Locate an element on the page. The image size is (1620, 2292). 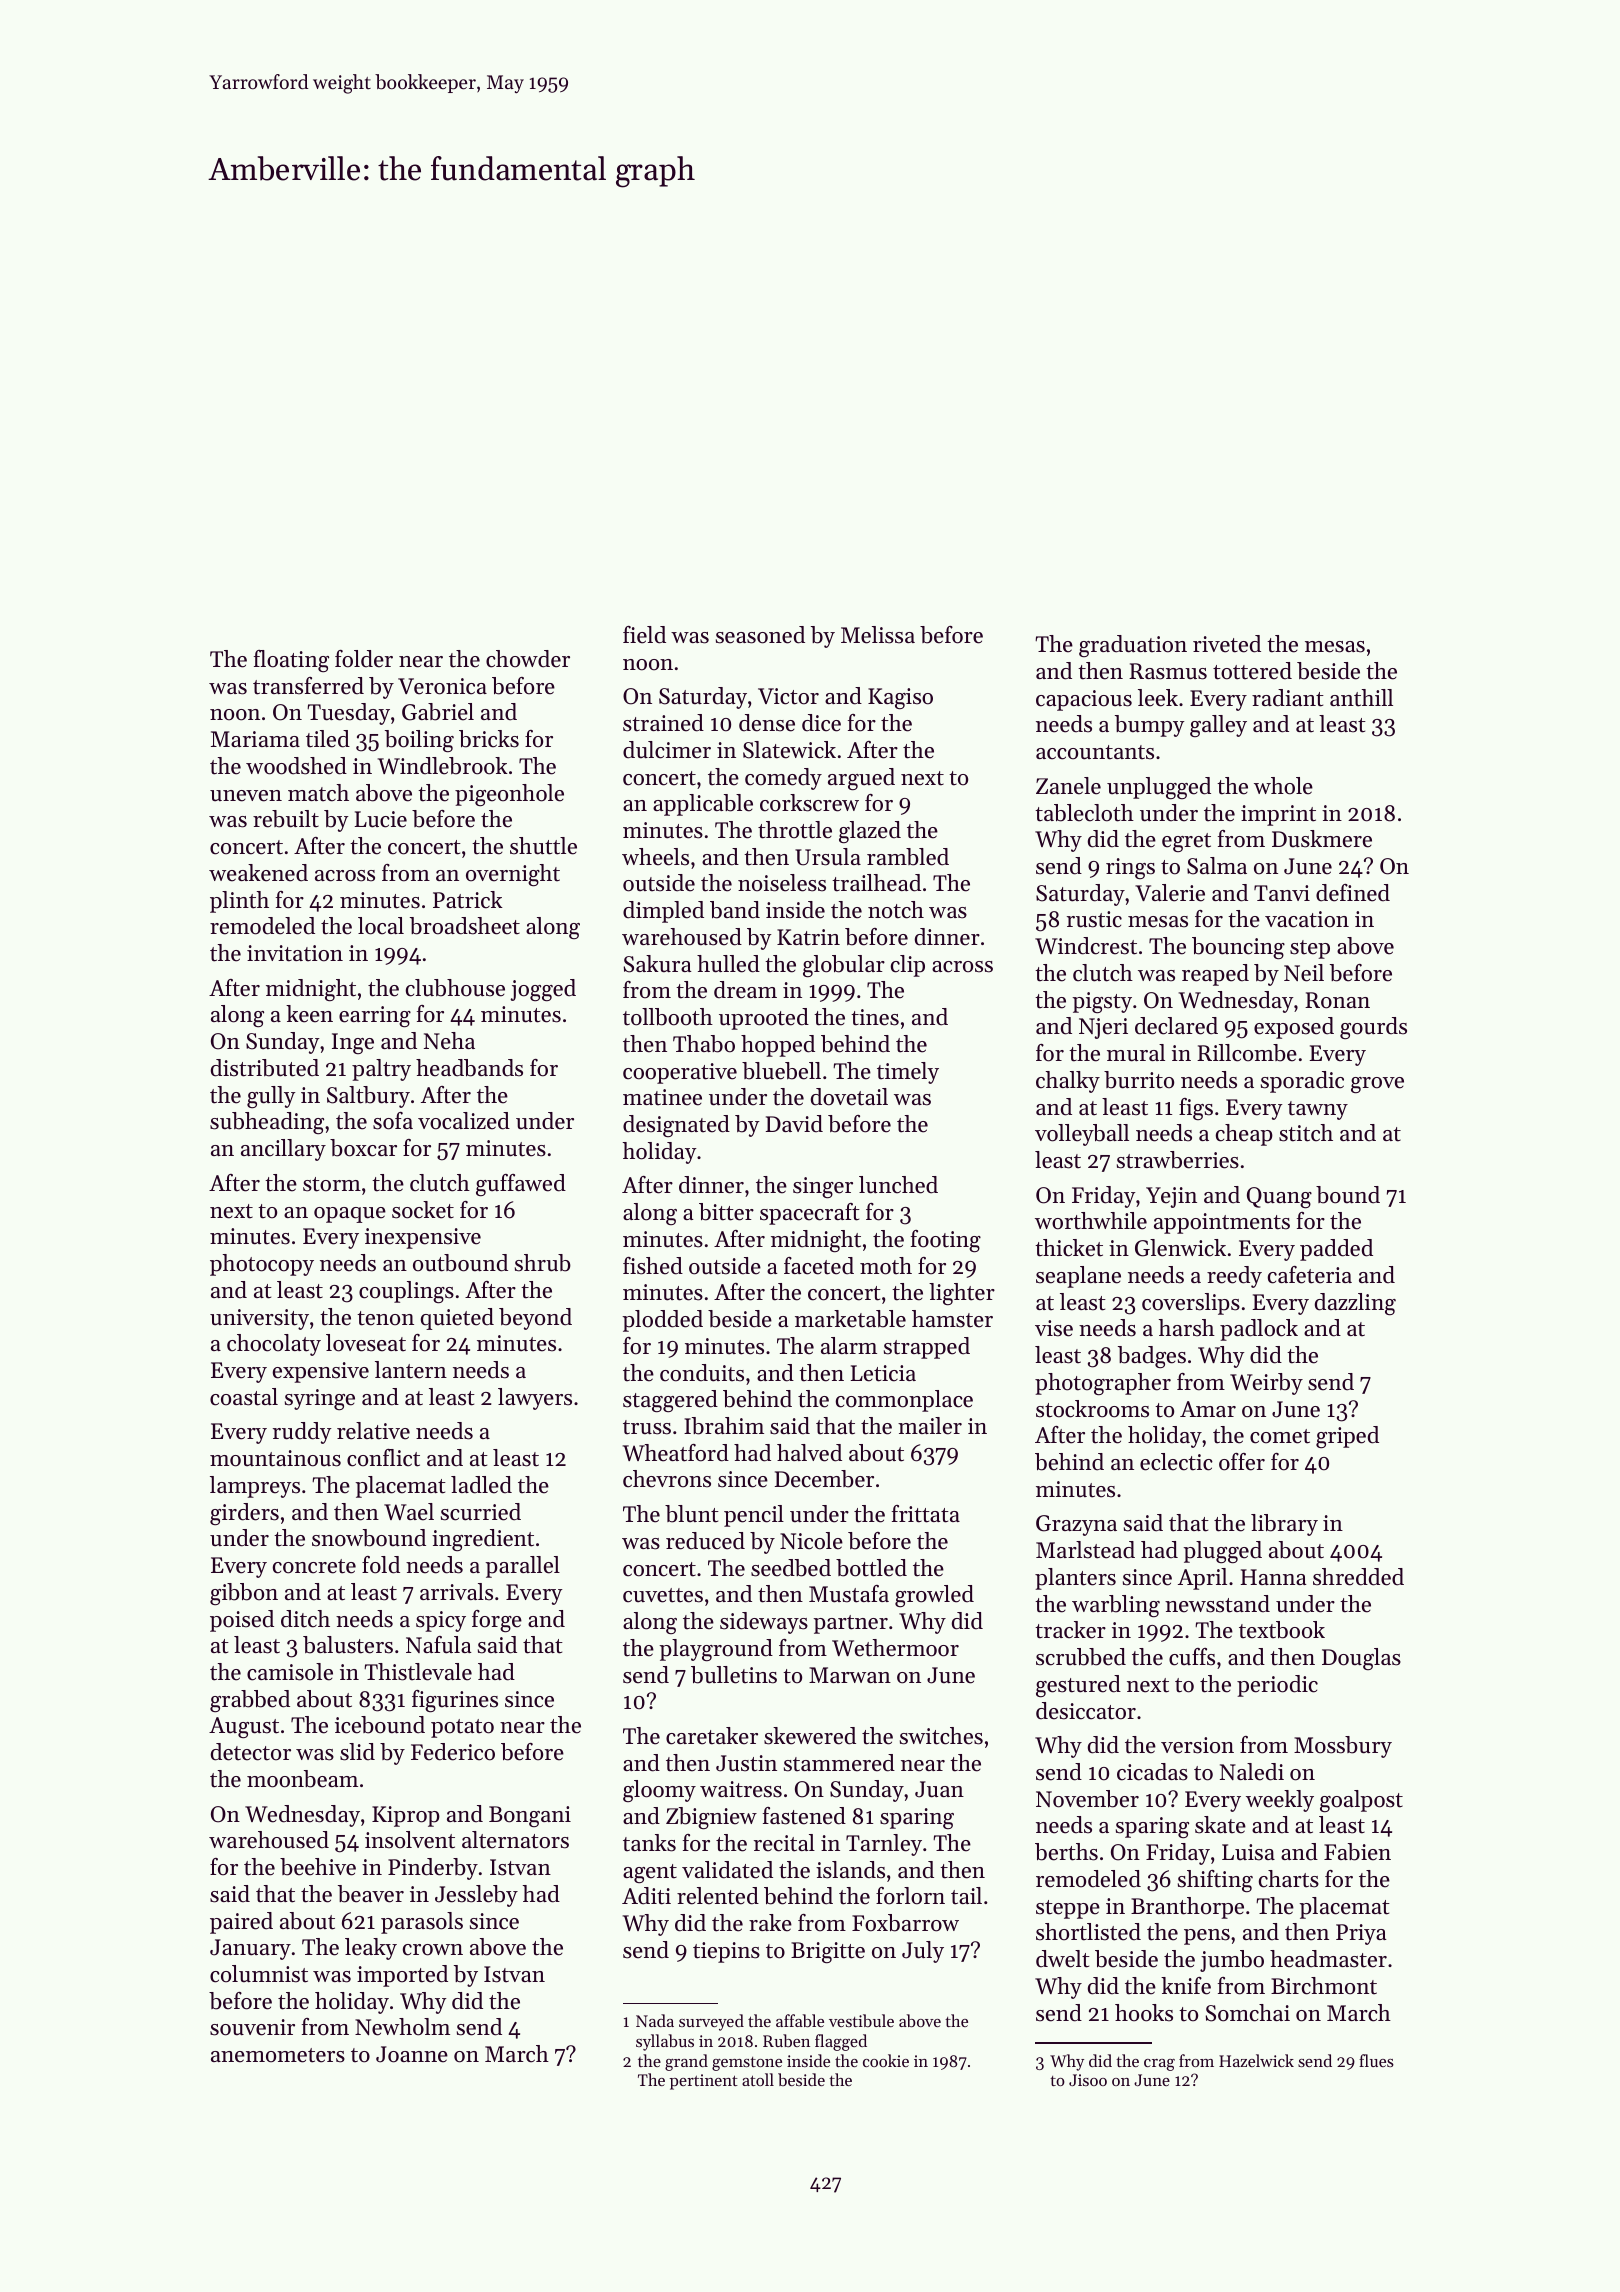
Fabien is located at coordinates (1357, 1852).
